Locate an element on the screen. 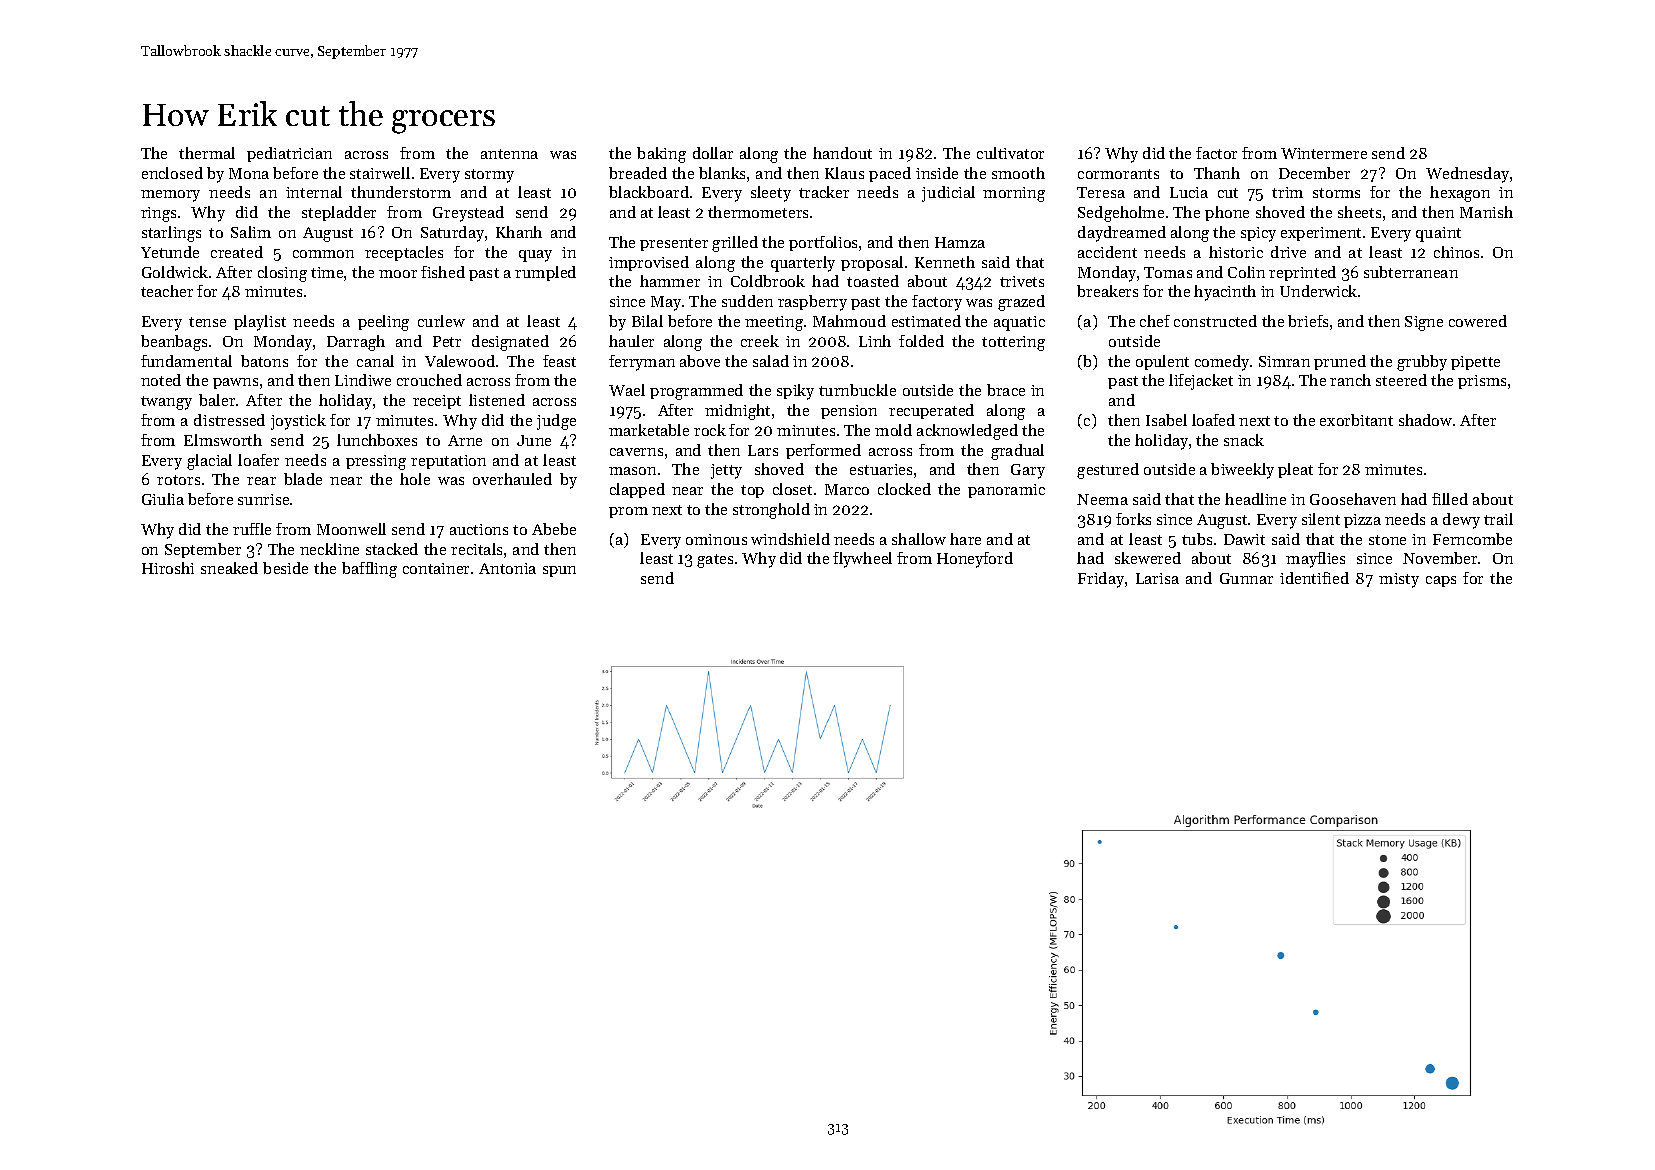 The image size is (1655, 1170). Darragh is located at coordinates (356, 343).
